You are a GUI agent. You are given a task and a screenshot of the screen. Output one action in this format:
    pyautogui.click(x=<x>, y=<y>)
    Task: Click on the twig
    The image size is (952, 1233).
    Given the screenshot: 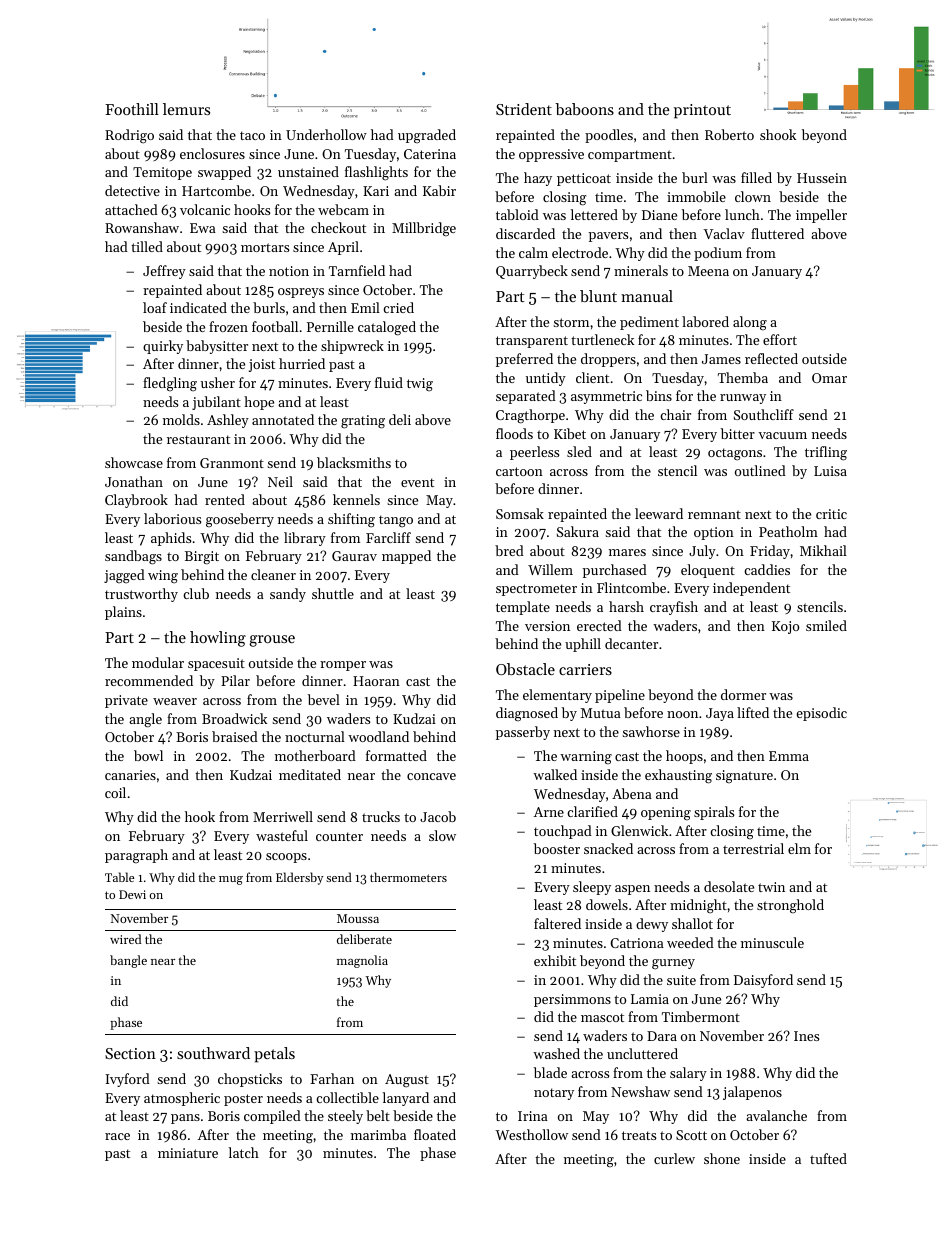 What is the action you would take?
    pyautogui.click(x=420, y=385)
